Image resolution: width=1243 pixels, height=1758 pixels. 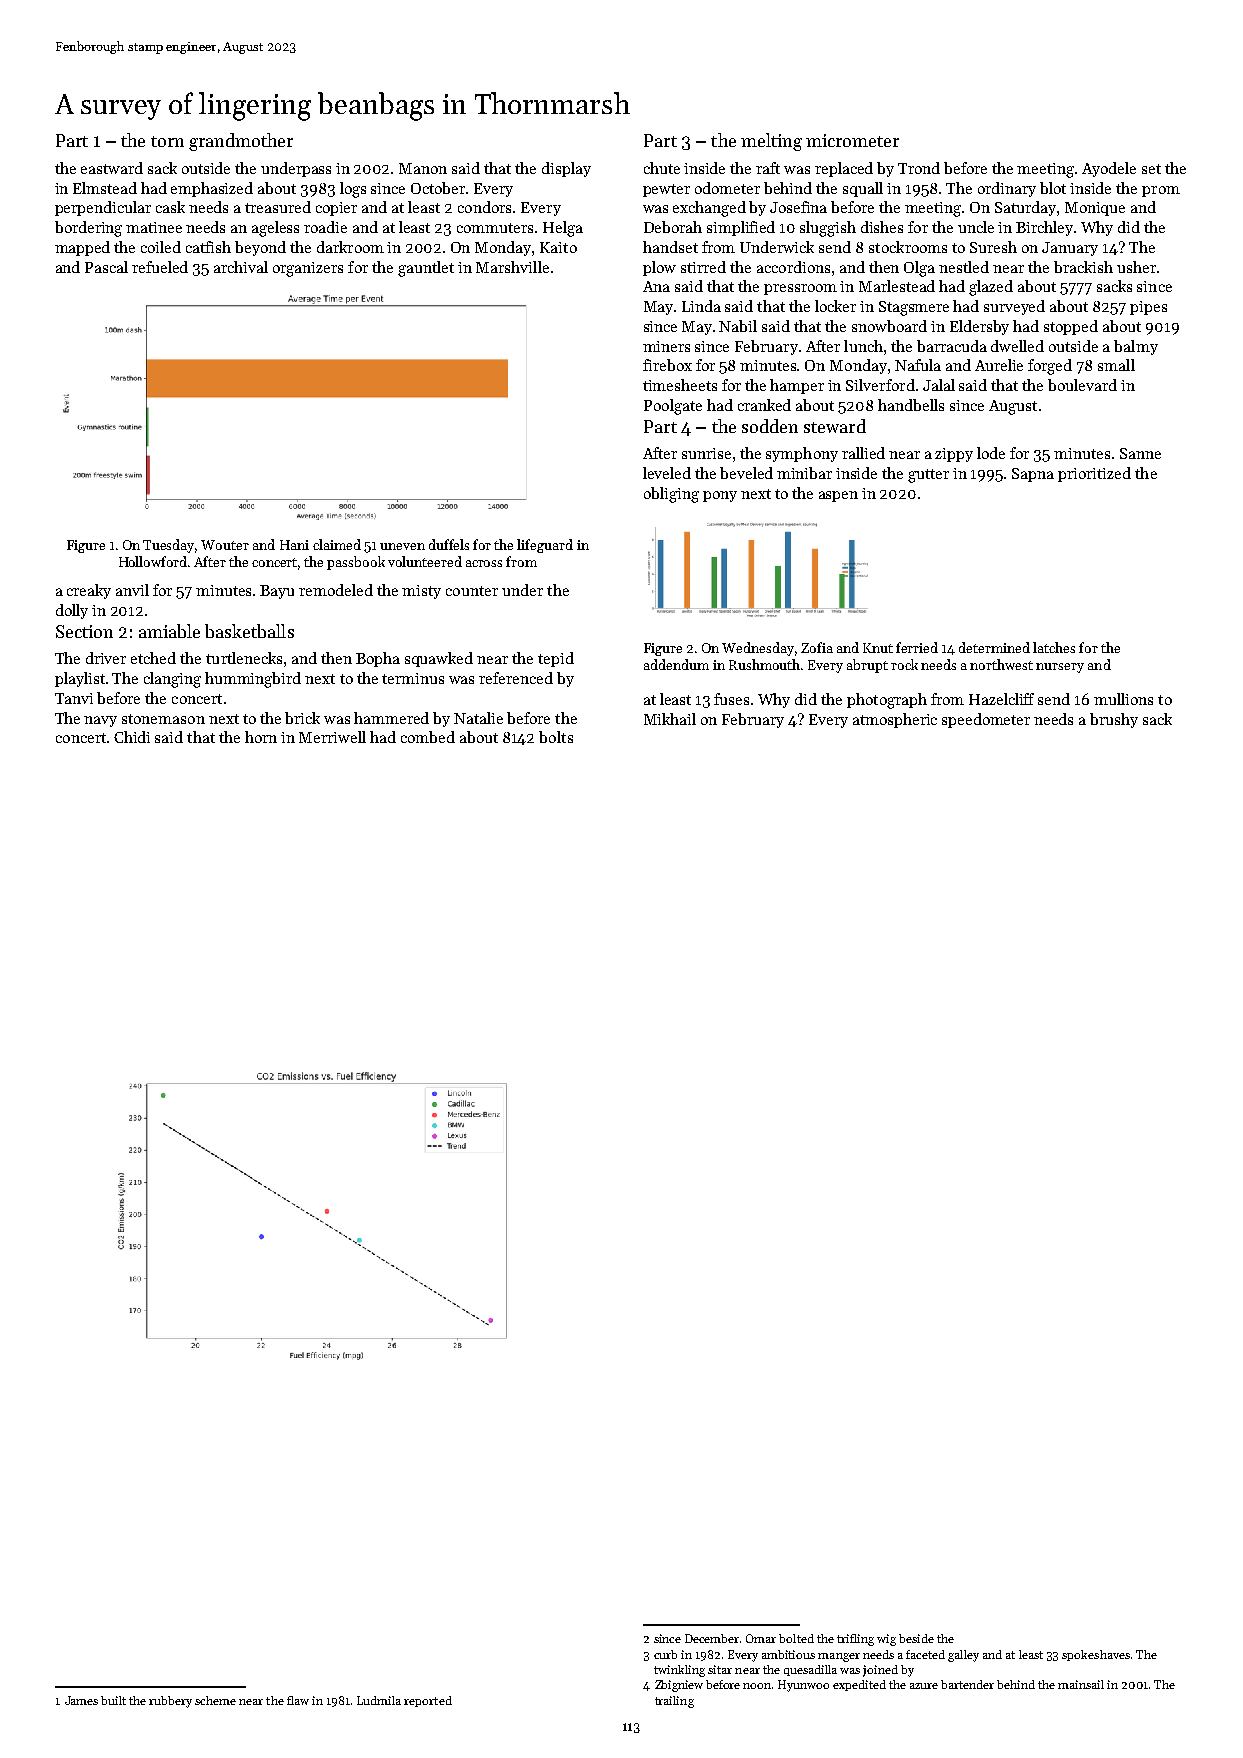 What do you see at coordinates (439, 659) in the screenshot?
I see `squawked` at bounding box center [439, 659].
